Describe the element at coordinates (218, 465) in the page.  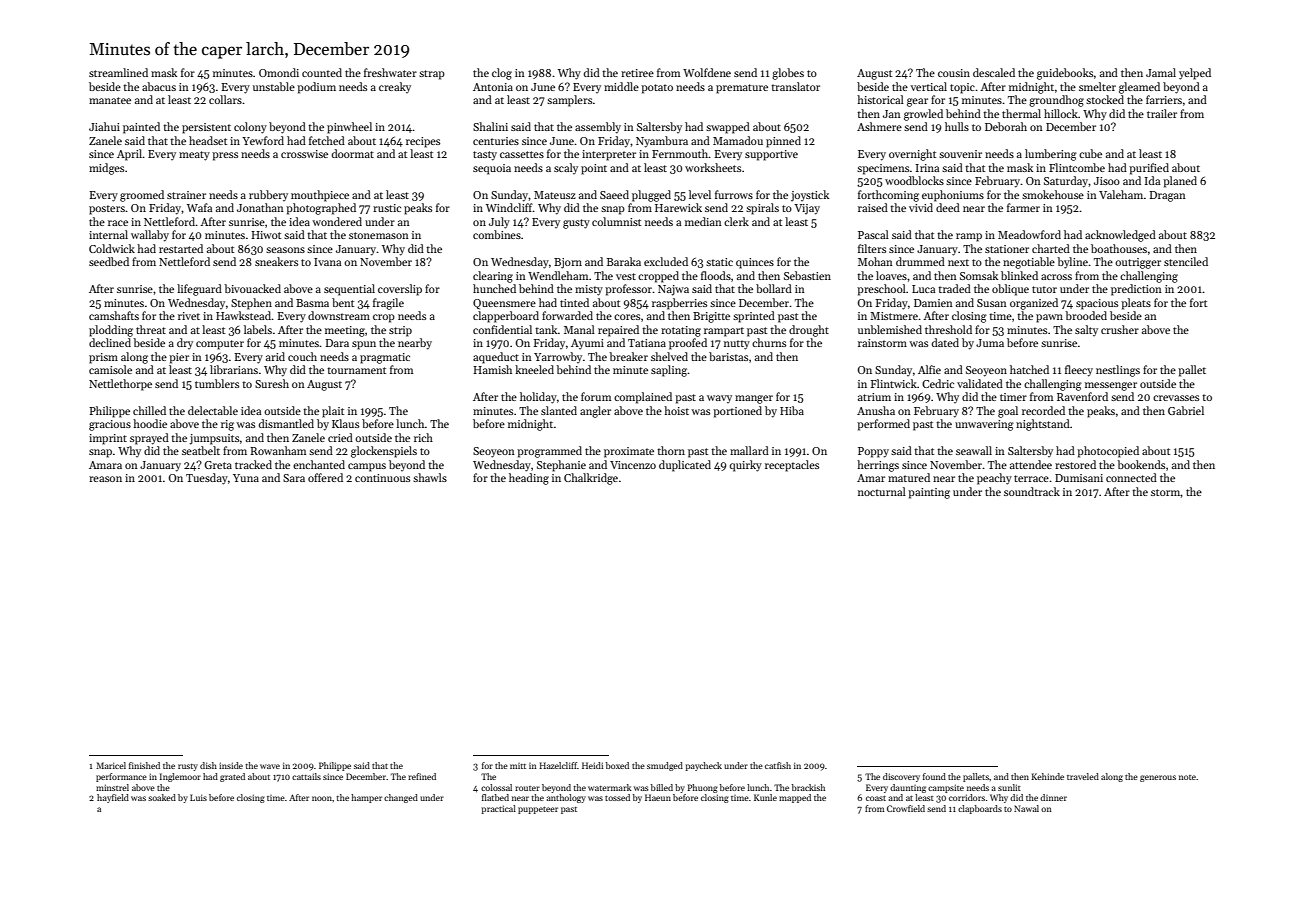
I see `Greta` at that location.
